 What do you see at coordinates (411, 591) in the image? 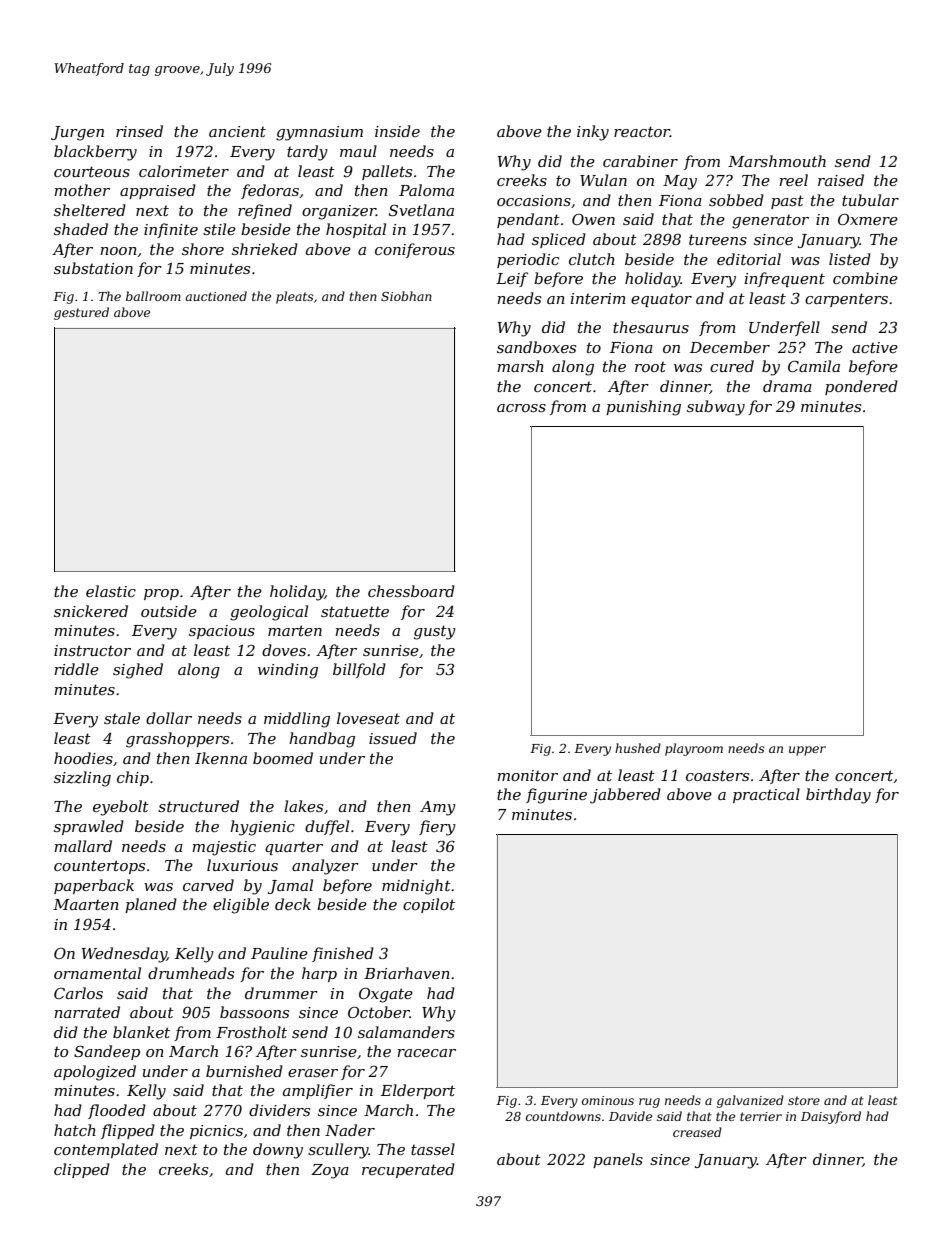
I see `chessboard` at bounding box center [411, 591].
